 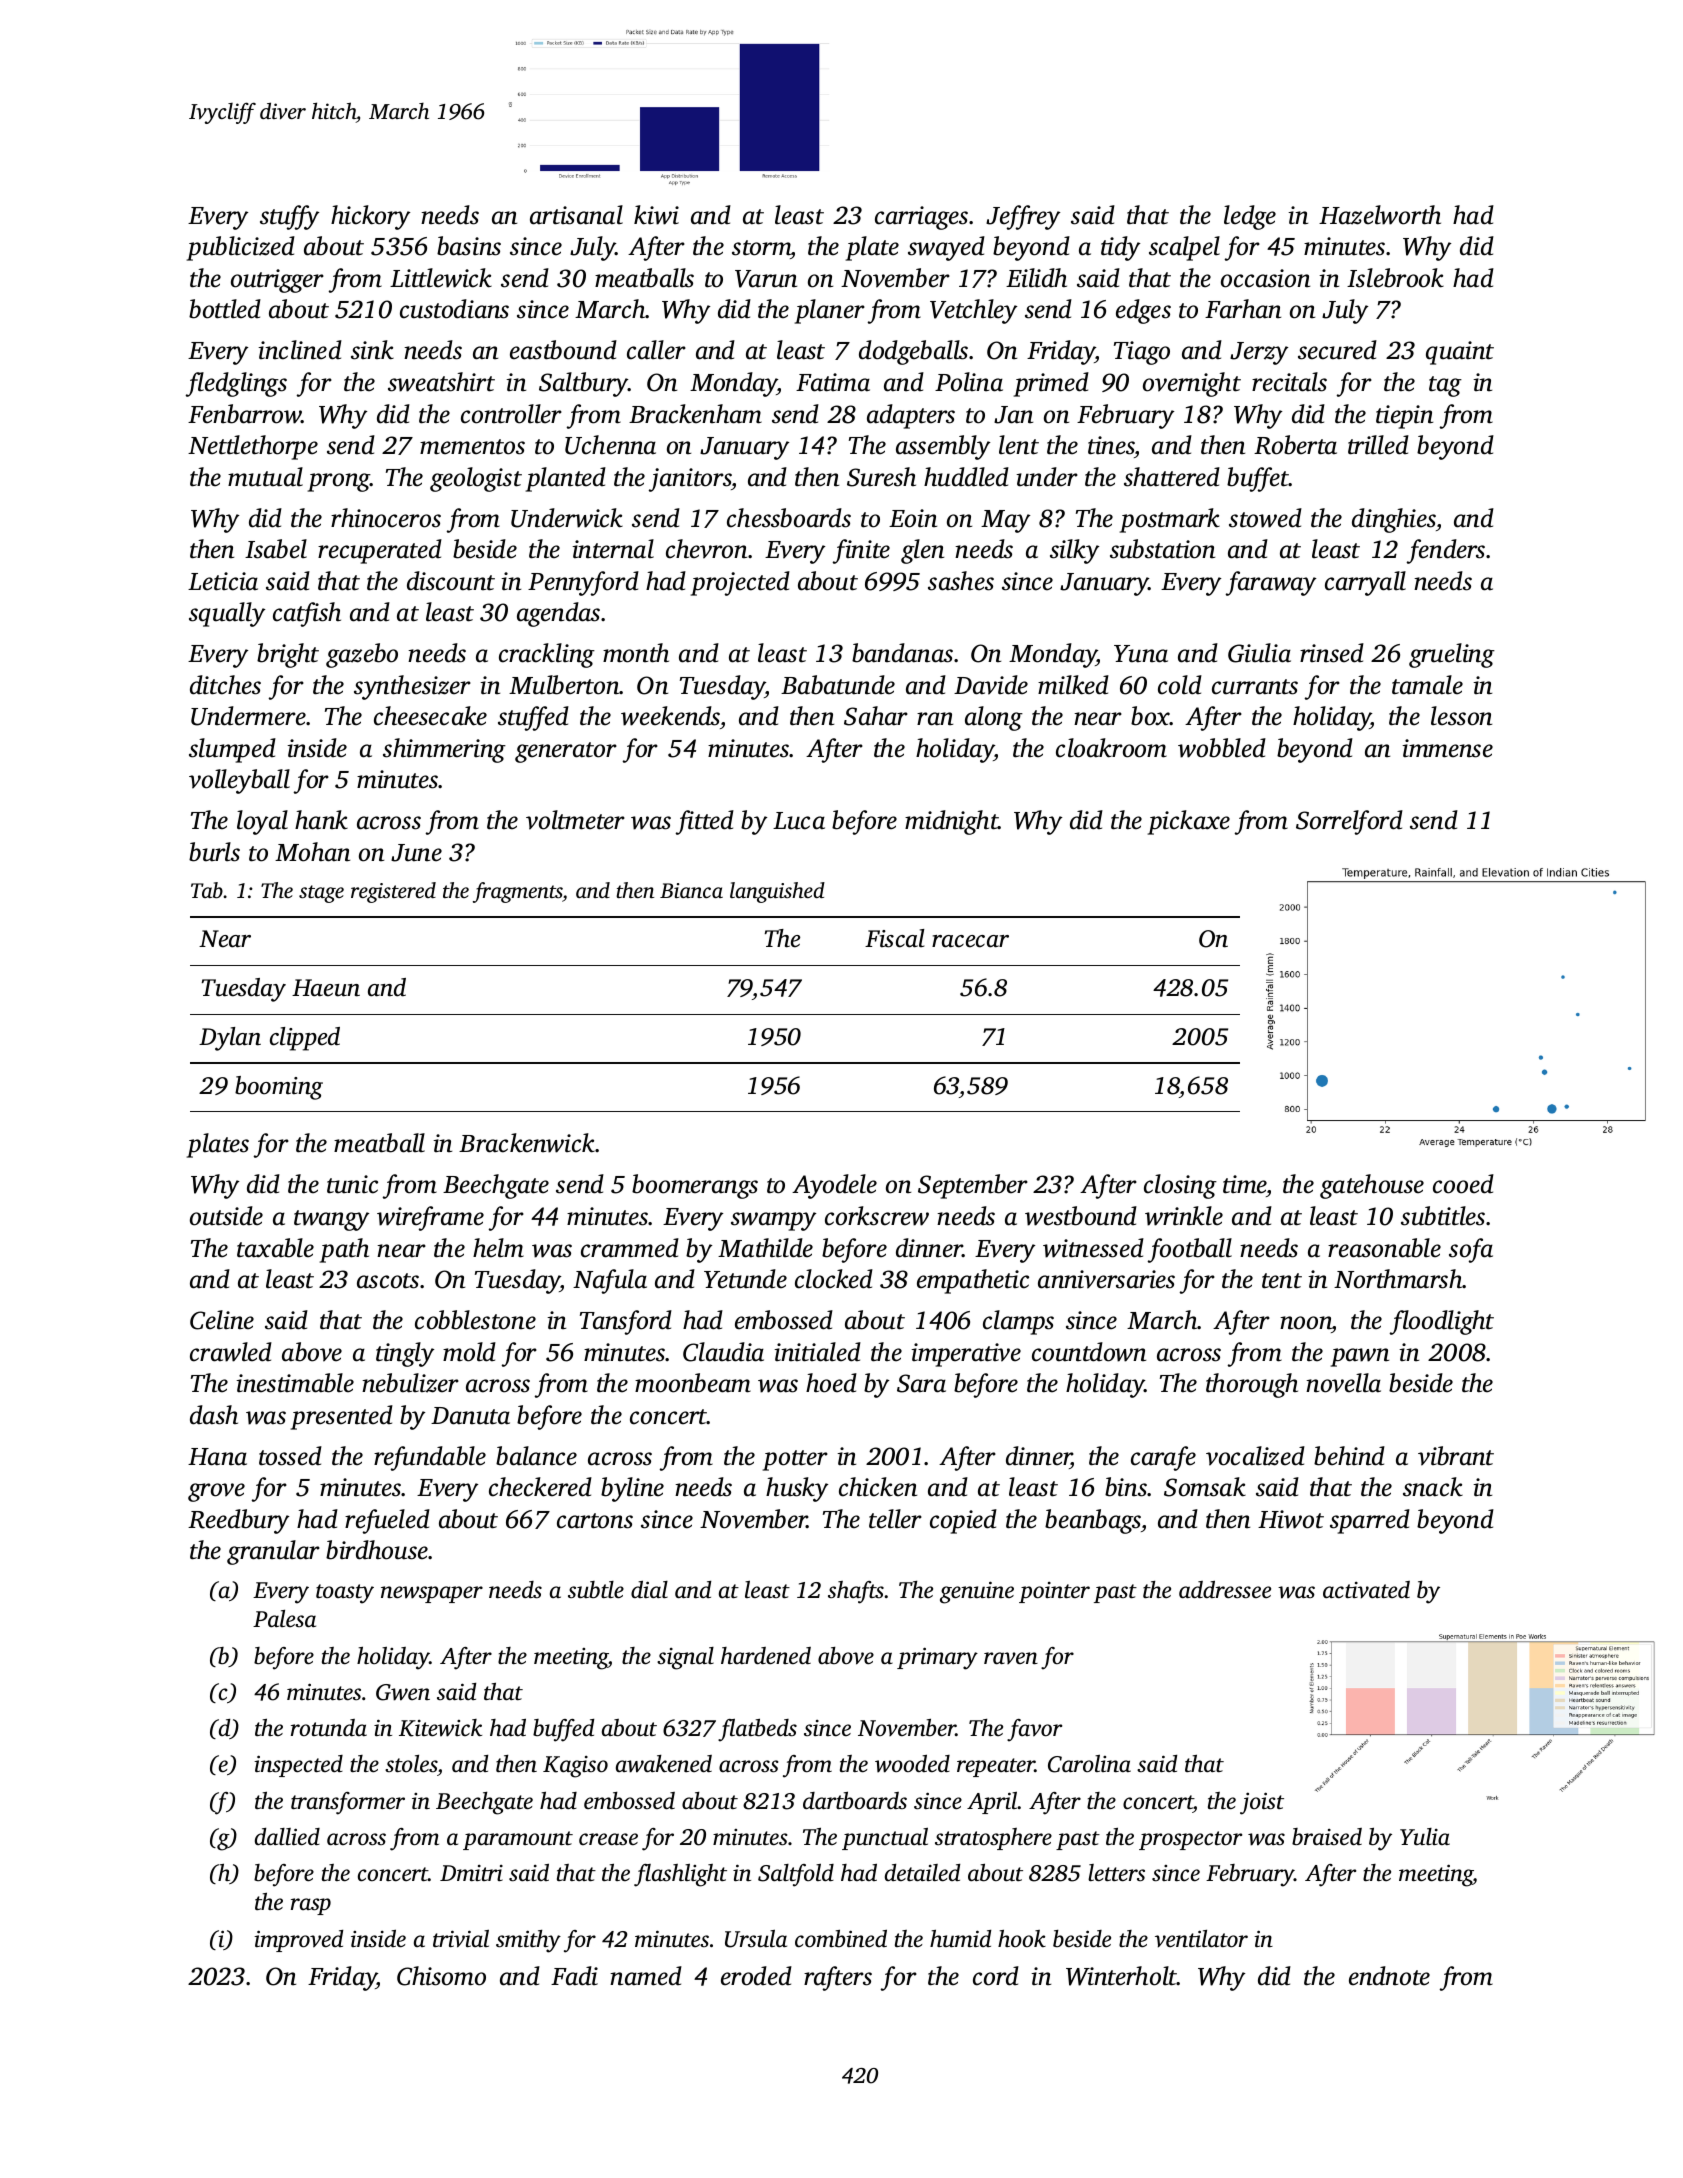 I want to click on transformer, so click(x=348, y=1803).
